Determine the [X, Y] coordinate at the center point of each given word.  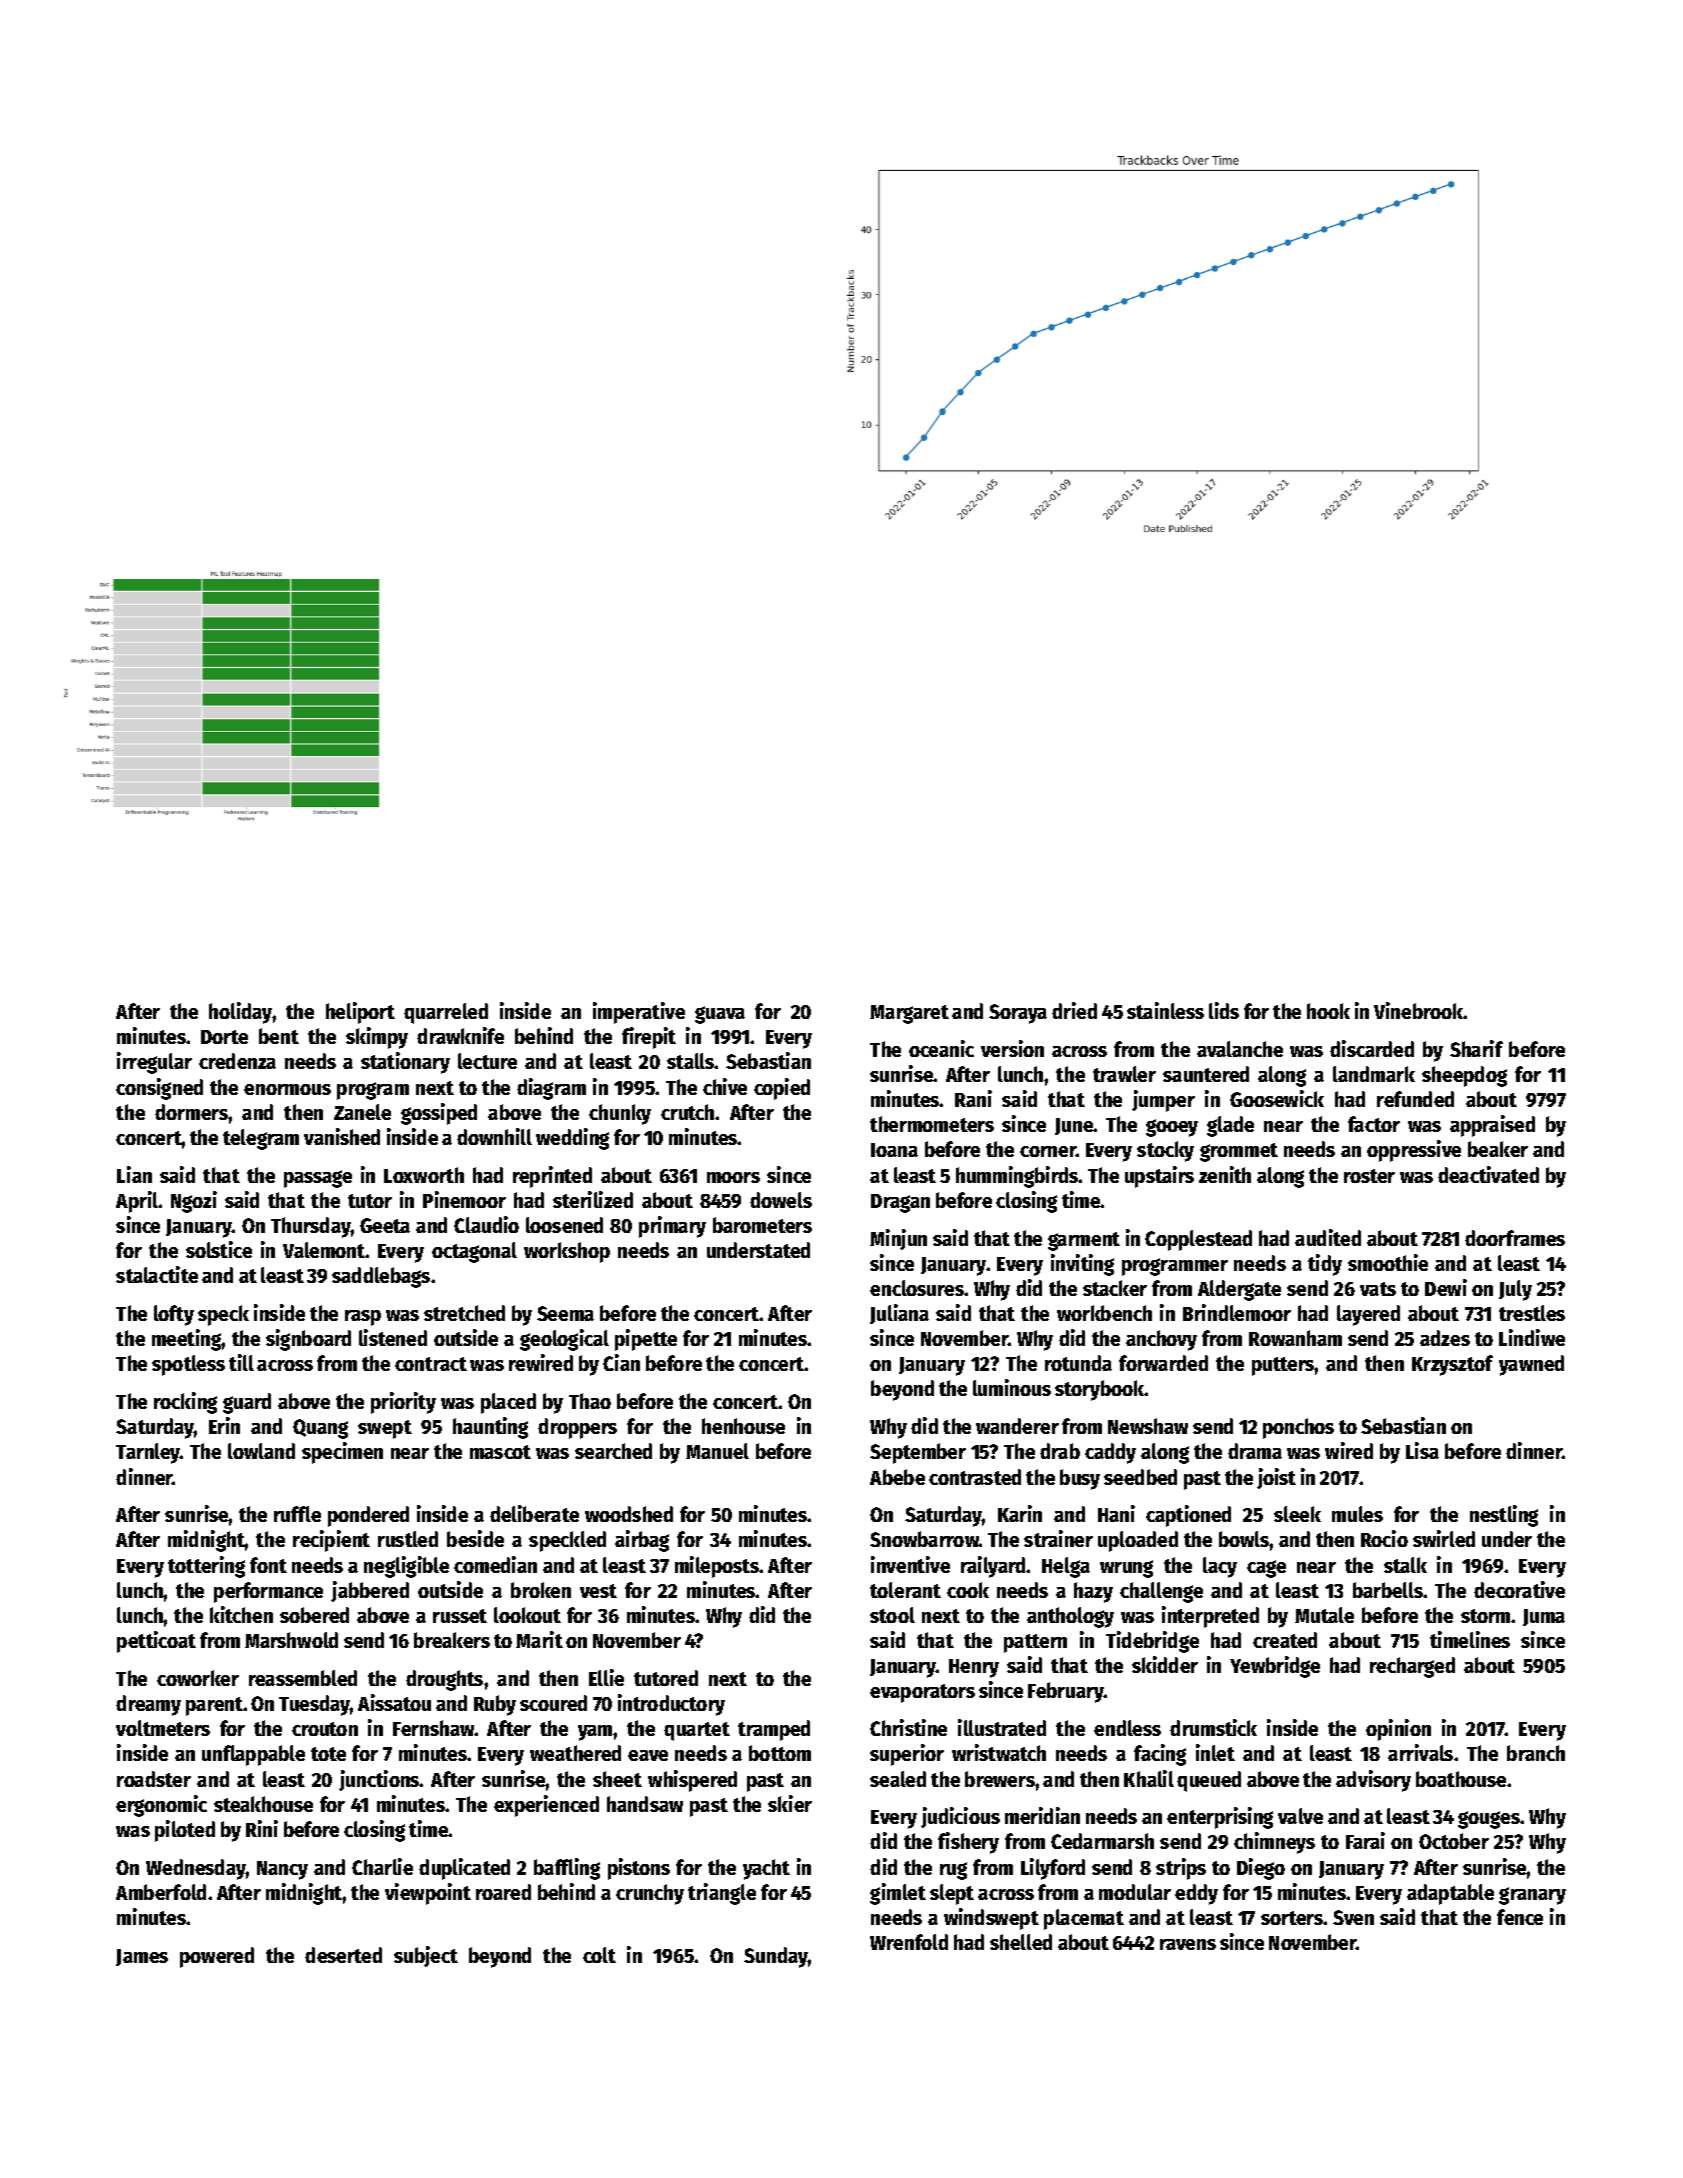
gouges [1489, 1820]
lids [1224, 1010]
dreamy [148, 1705]
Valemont [324, 1250]
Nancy [282, 1870]
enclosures [917, 1288]
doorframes [1515, 1238]
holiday [241, 1013]
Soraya [1018, 1014]
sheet [617, 1779]
